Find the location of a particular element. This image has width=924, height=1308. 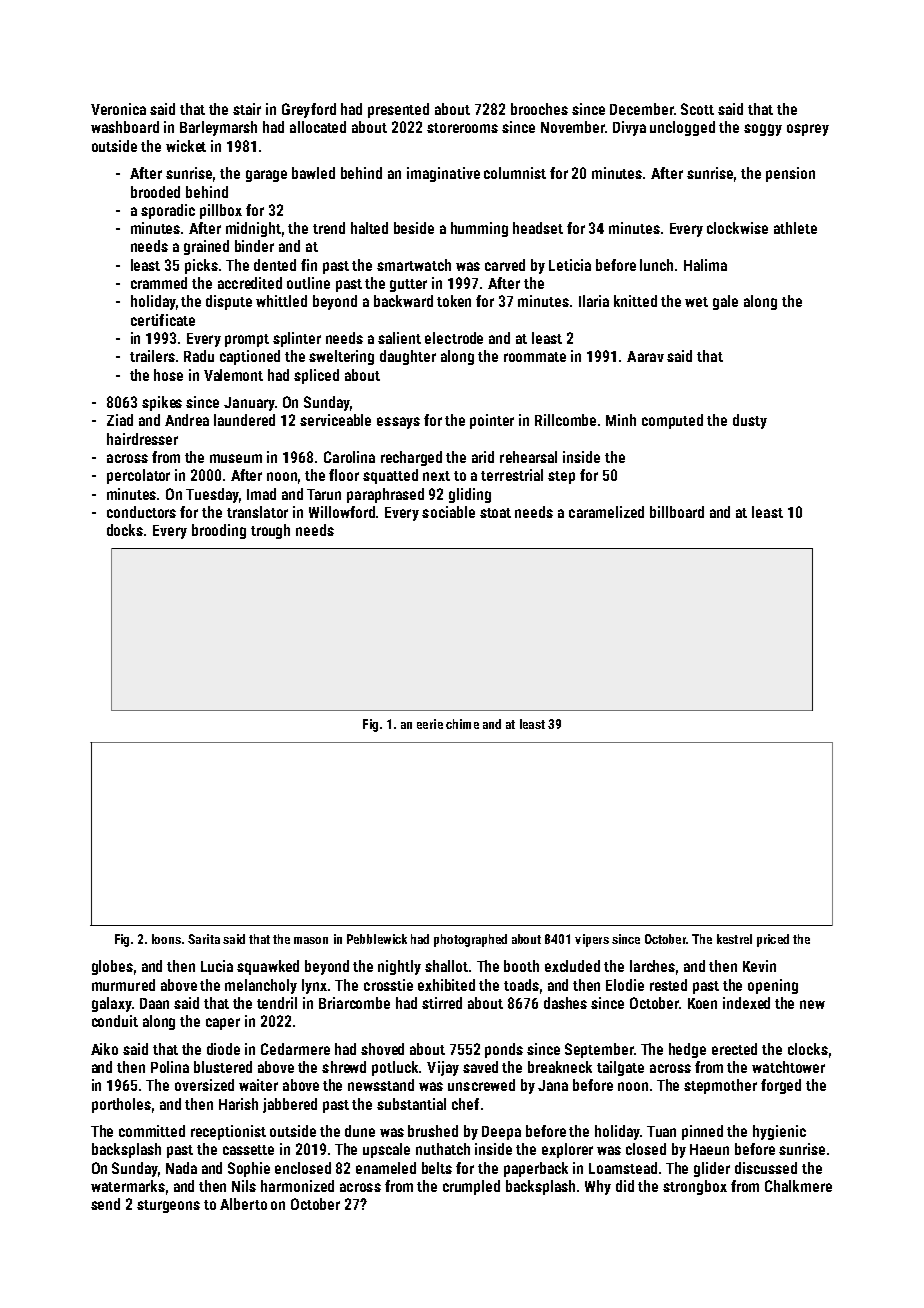

gale is located at coordinates (725, 302).
